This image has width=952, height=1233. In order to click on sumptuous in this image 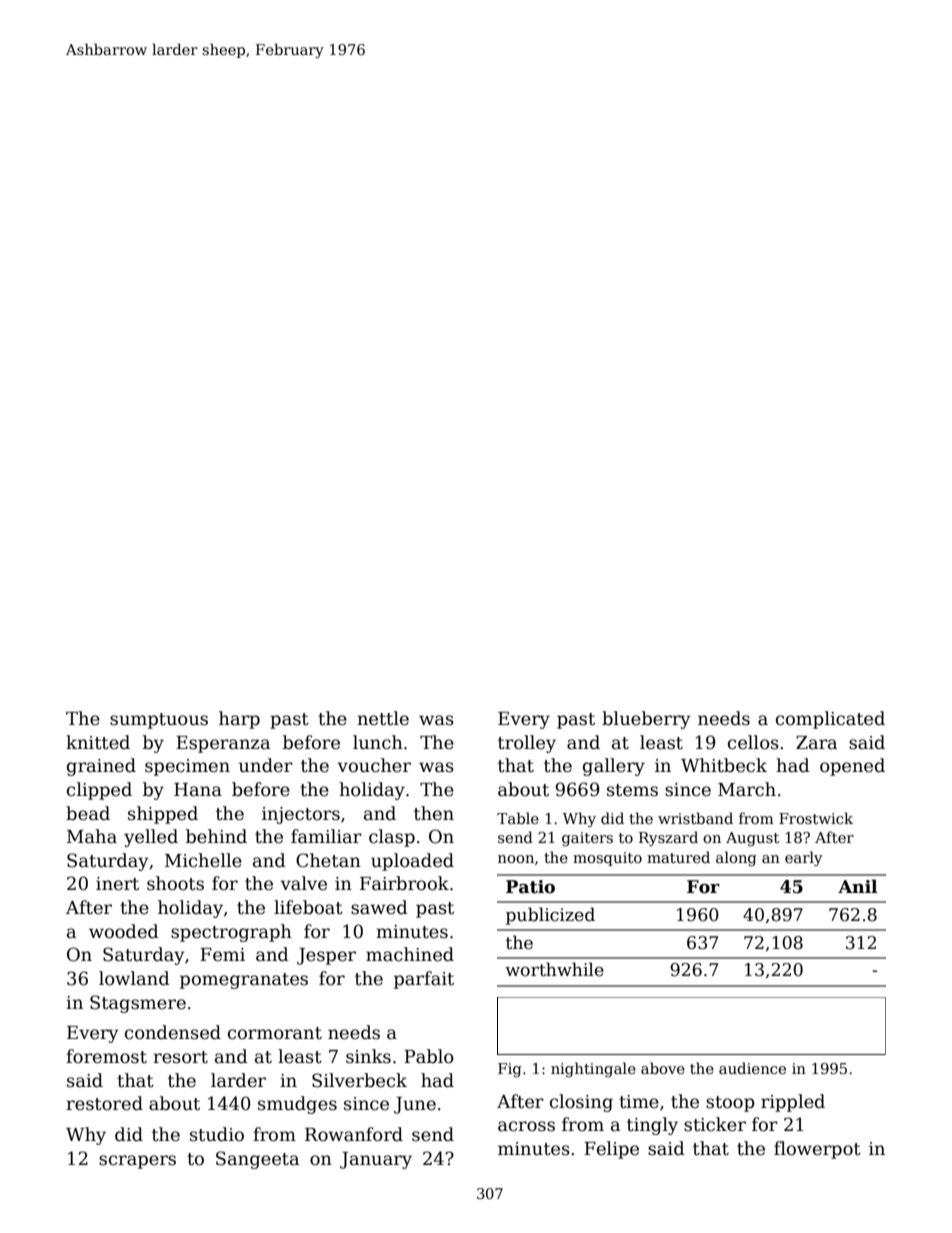, I will do `click(159, 721)`.
